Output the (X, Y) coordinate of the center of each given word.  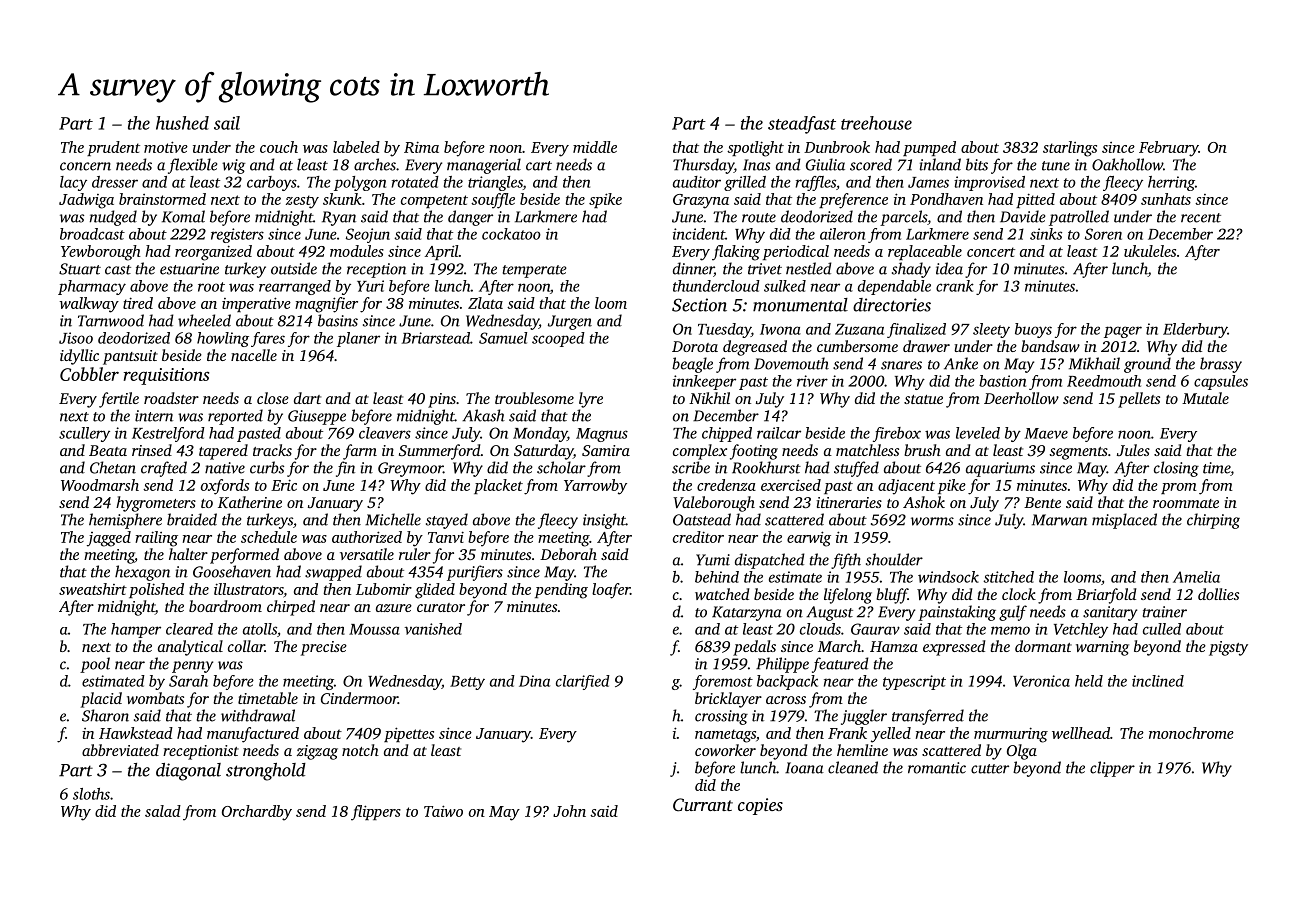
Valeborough (714, 504)
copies (760, 806)
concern (85, 166)
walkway (89, 305)
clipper (1112, 769)
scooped (558, 339)
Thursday (703, 166)
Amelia (1196, 577)
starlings (1070, 149)
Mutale (1205, 398)
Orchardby (257, 813)
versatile (367, 554)
